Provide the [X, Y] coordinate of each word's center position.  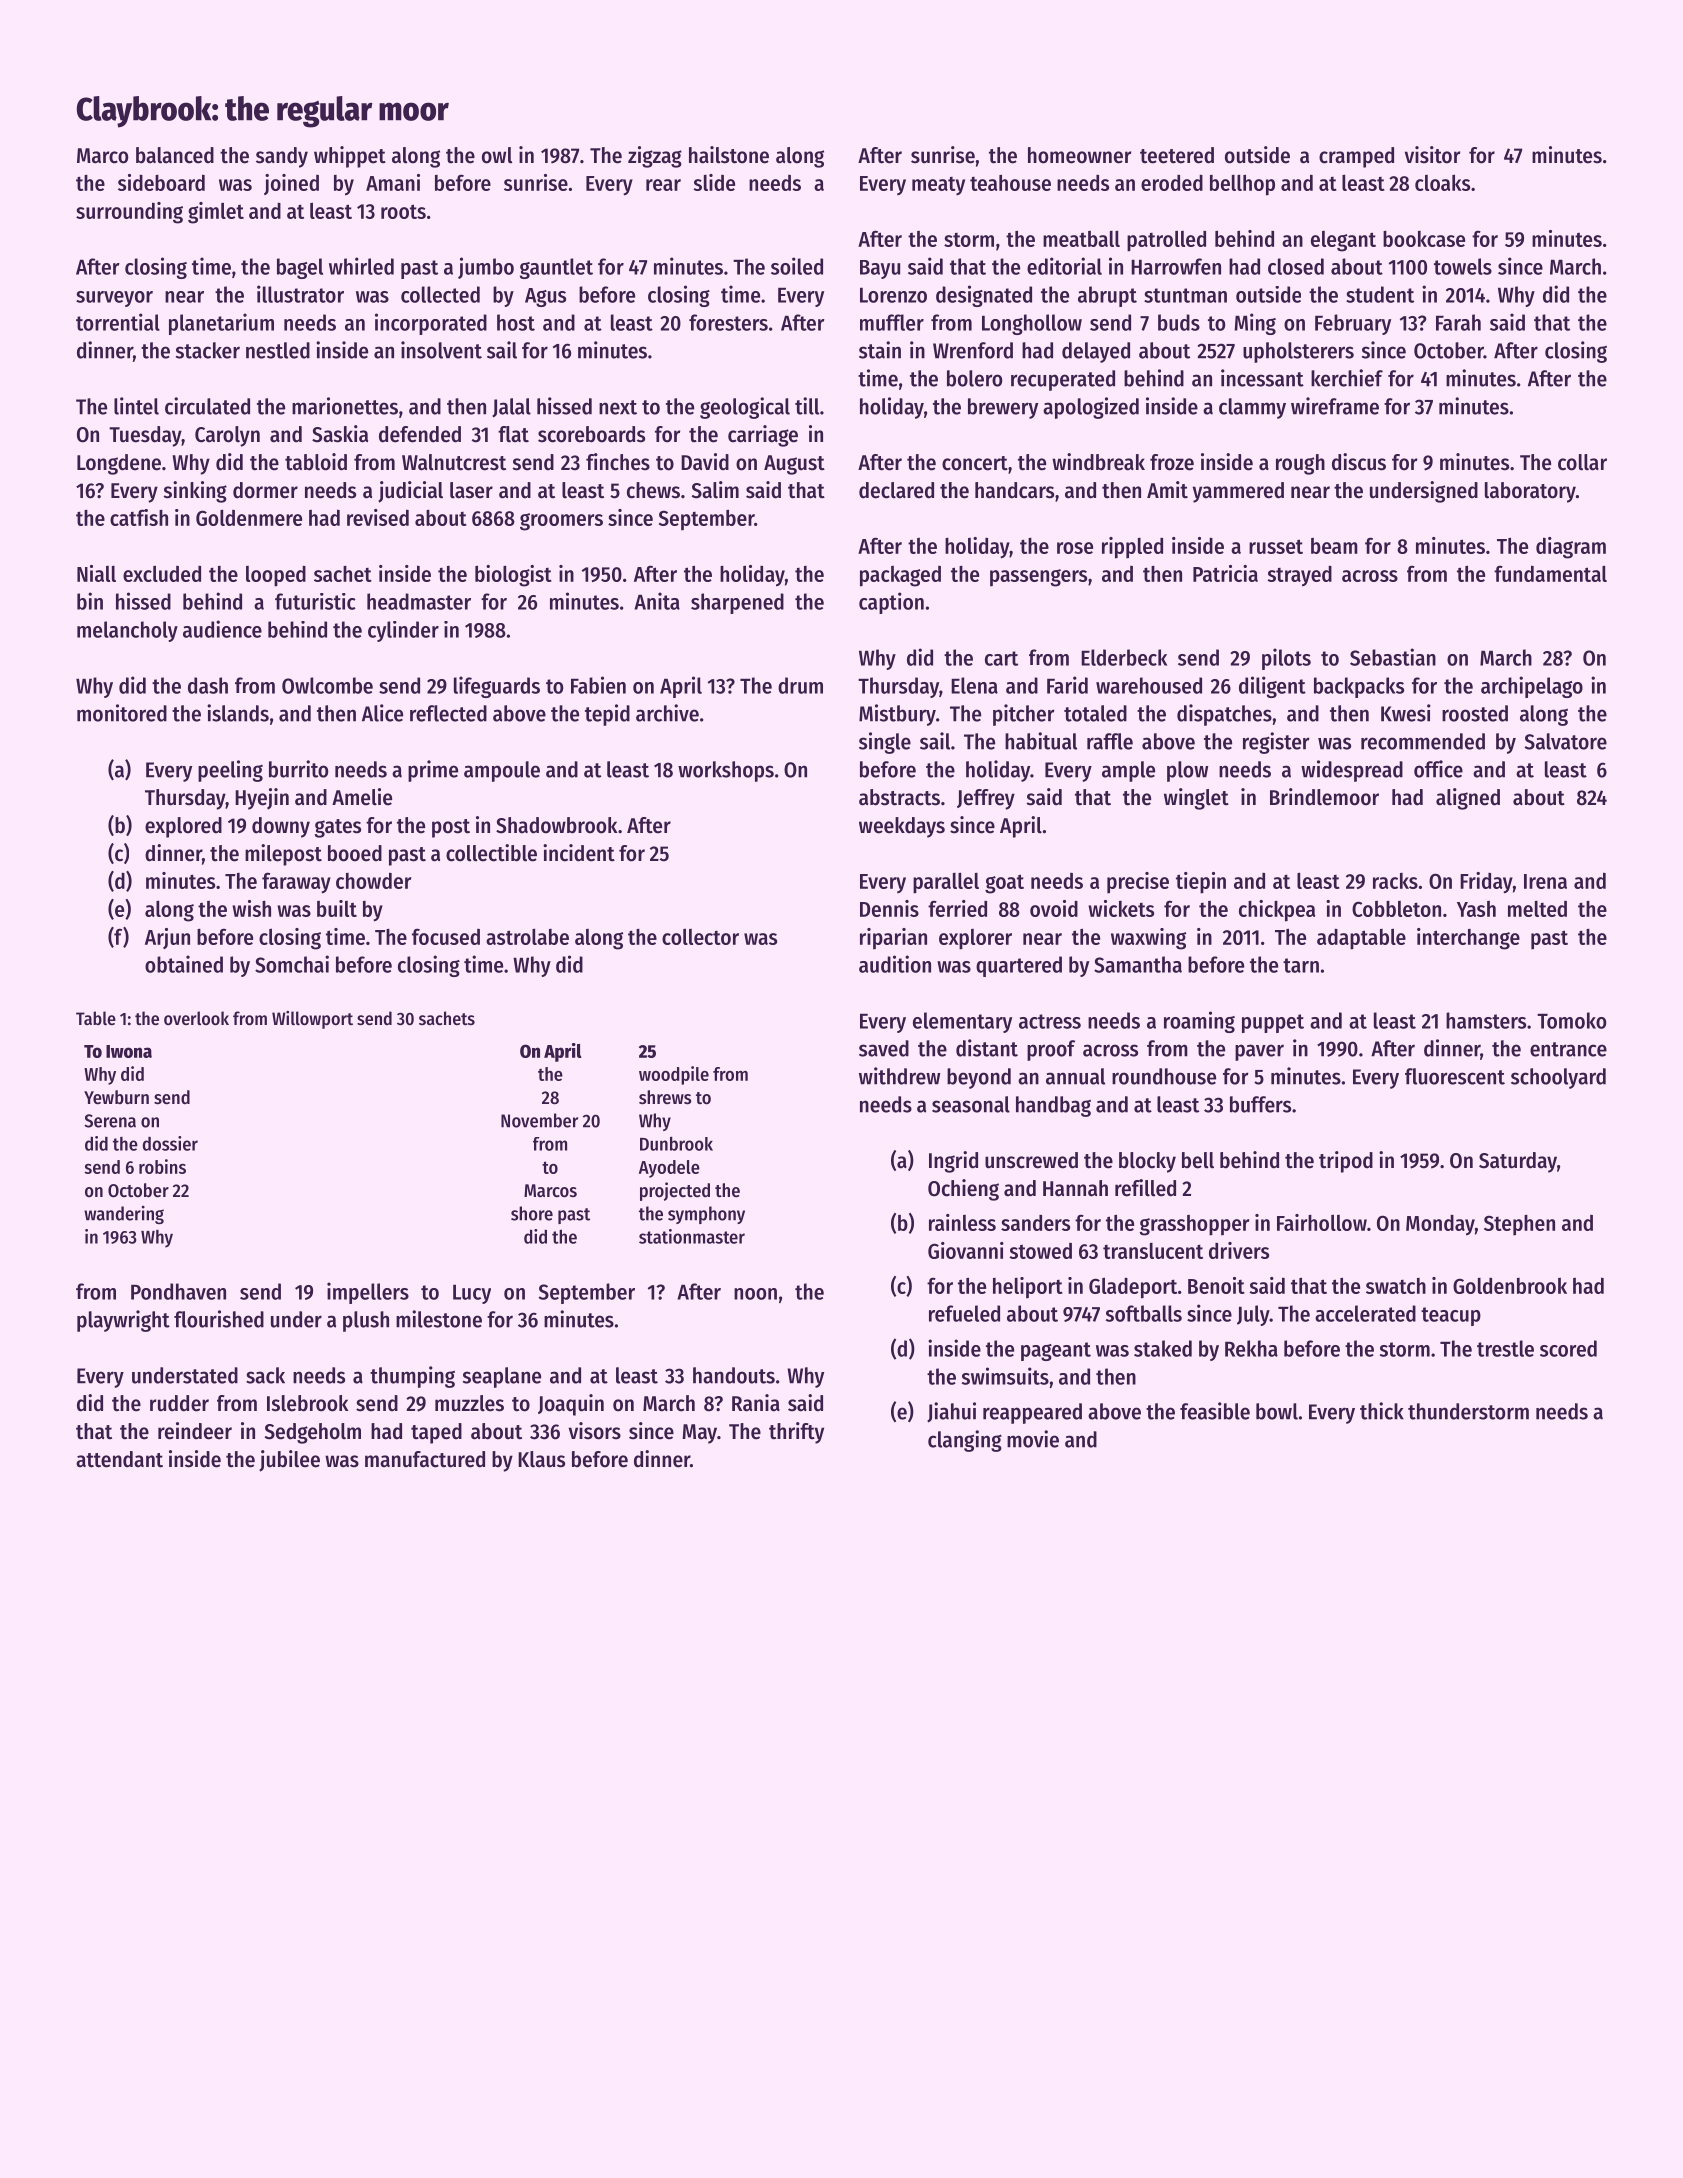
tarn [1301, 965]
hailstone [729, 155]
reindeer [195, 1431]
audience [222, 629]
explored [183, 827]
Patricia [1225, 573]
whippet [350, 157]
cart [1001, 658]
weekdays [902, 827]
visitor [1432, 155]
